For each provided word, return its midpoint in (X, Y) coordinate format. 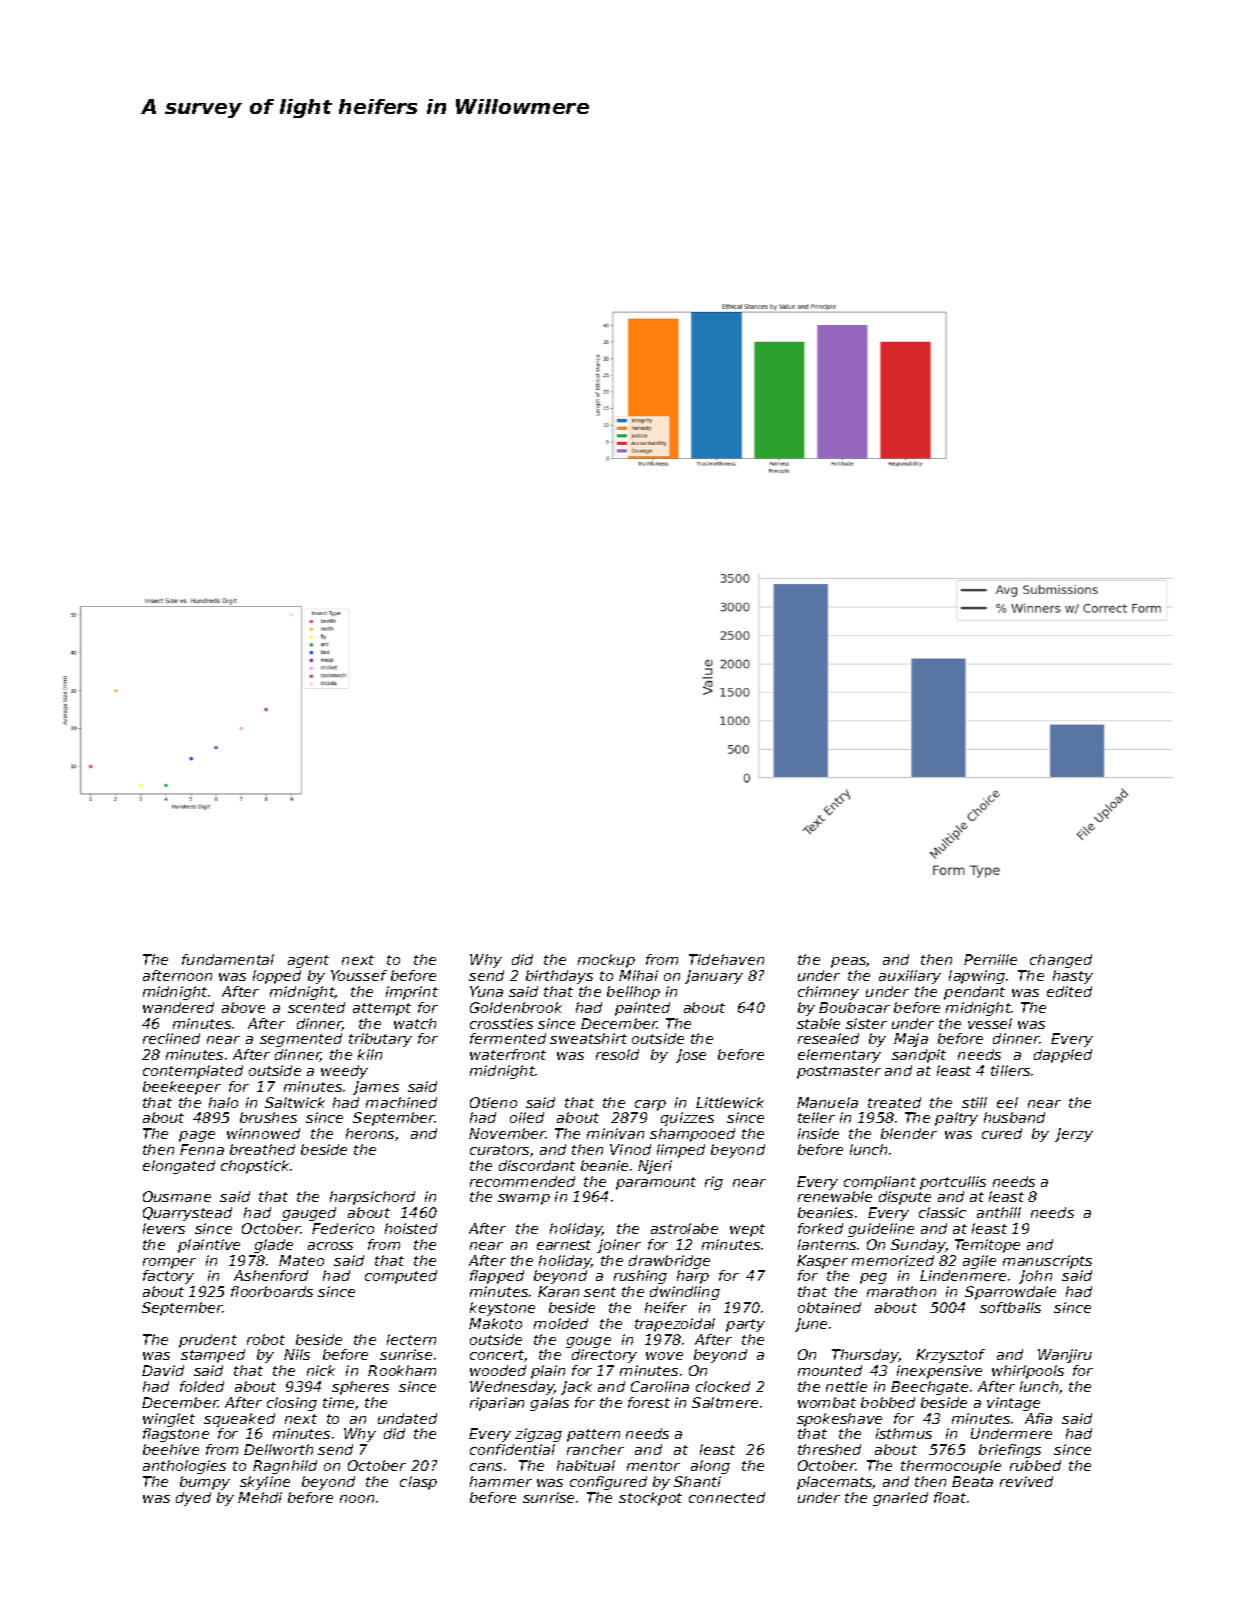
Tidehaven (726, 959)
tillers (1010, 1070)
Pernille (990, 959)
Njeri (655, 1167)
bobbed (888, 1402)
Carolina (660, 1386)
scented (316, 1007)
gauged (309, 1214)
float (950, 1497)
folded (202, 1386)
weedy (344, 1072)
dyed (193, 1499)
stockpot (650, 1499)
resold (617, 1054)
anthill (999, 1212)
